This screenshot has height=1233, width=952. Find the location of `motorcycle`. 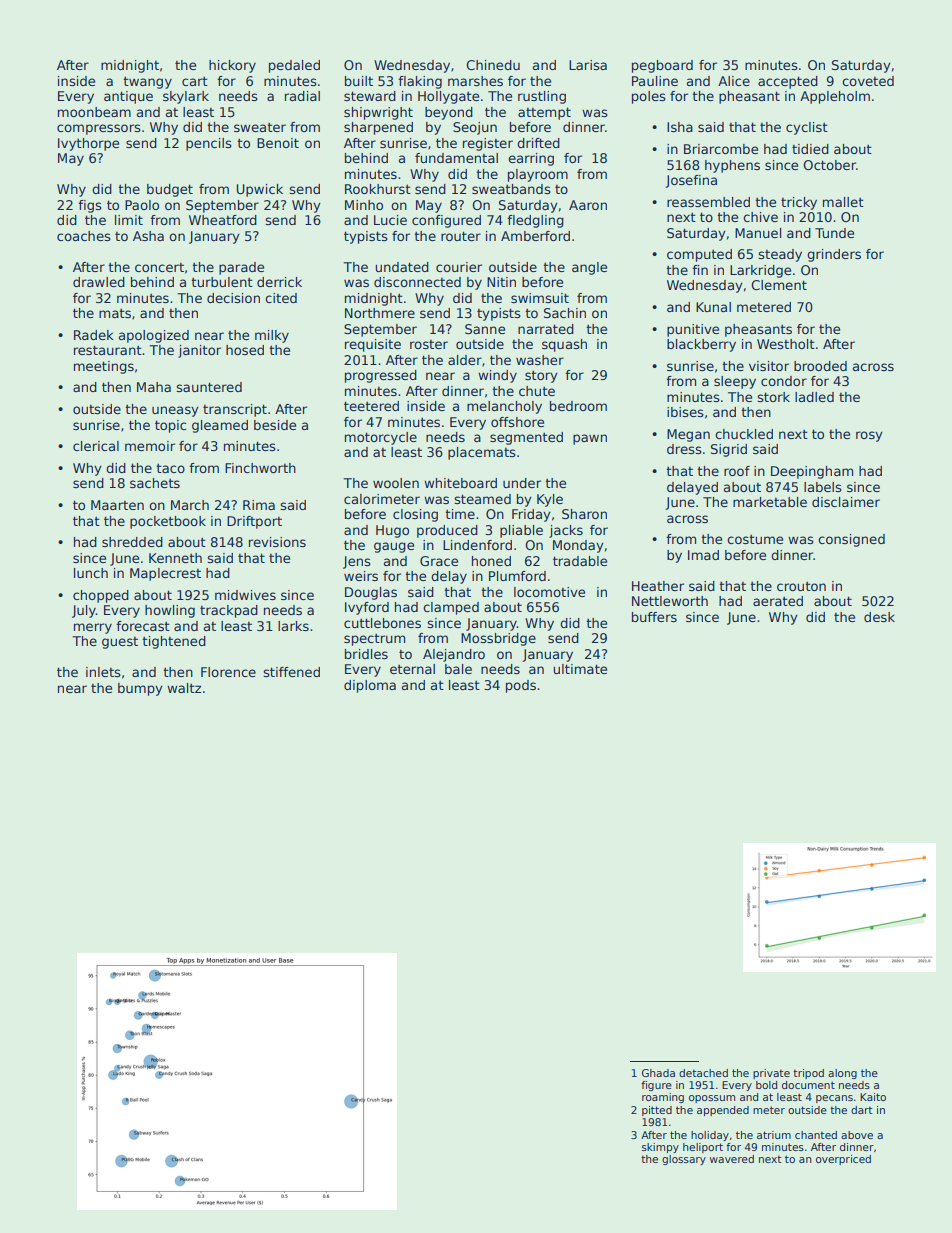

motorcycle is located at coordinates (381, 438).
